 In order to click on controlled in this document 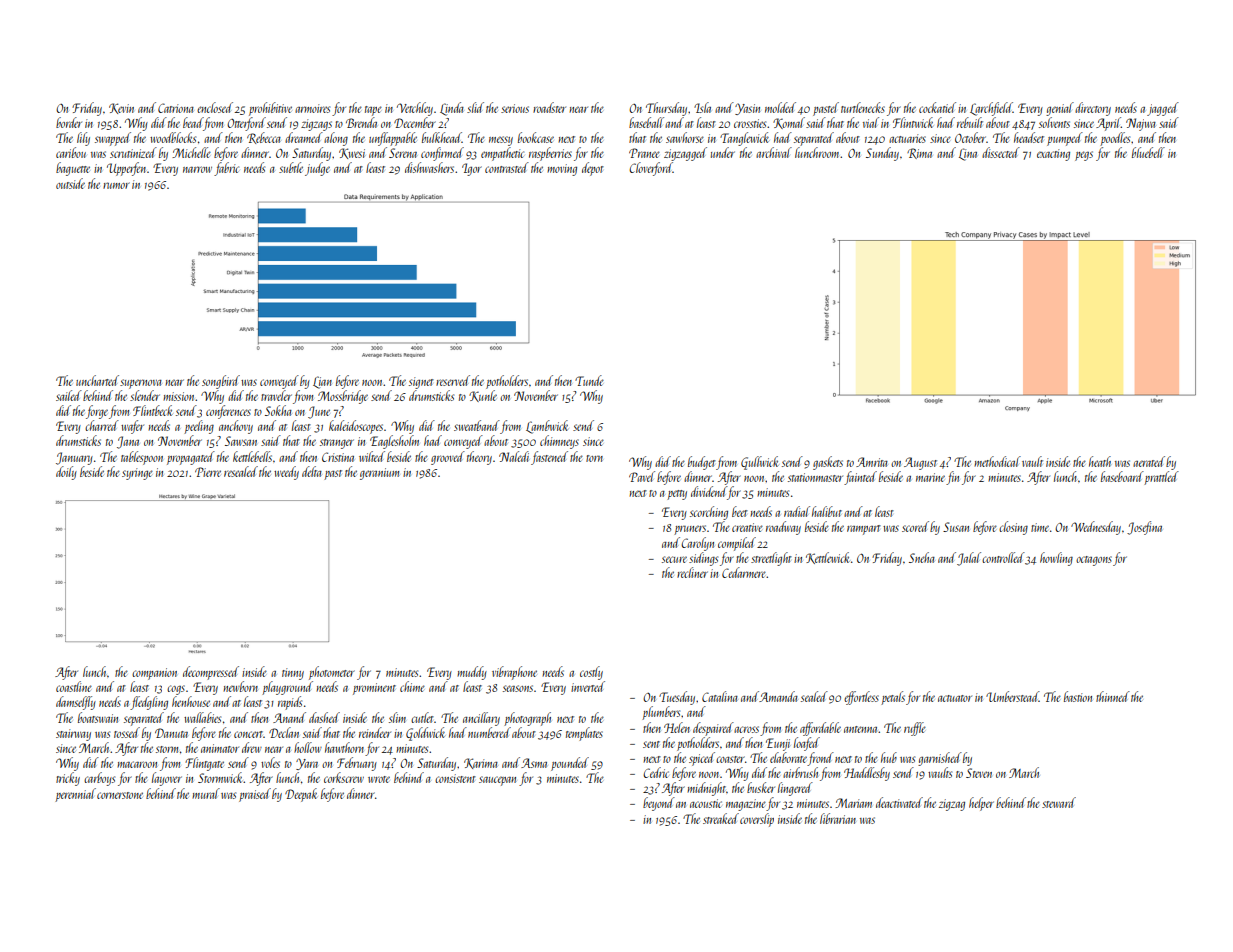, I will do `click(1003, 557)`.
